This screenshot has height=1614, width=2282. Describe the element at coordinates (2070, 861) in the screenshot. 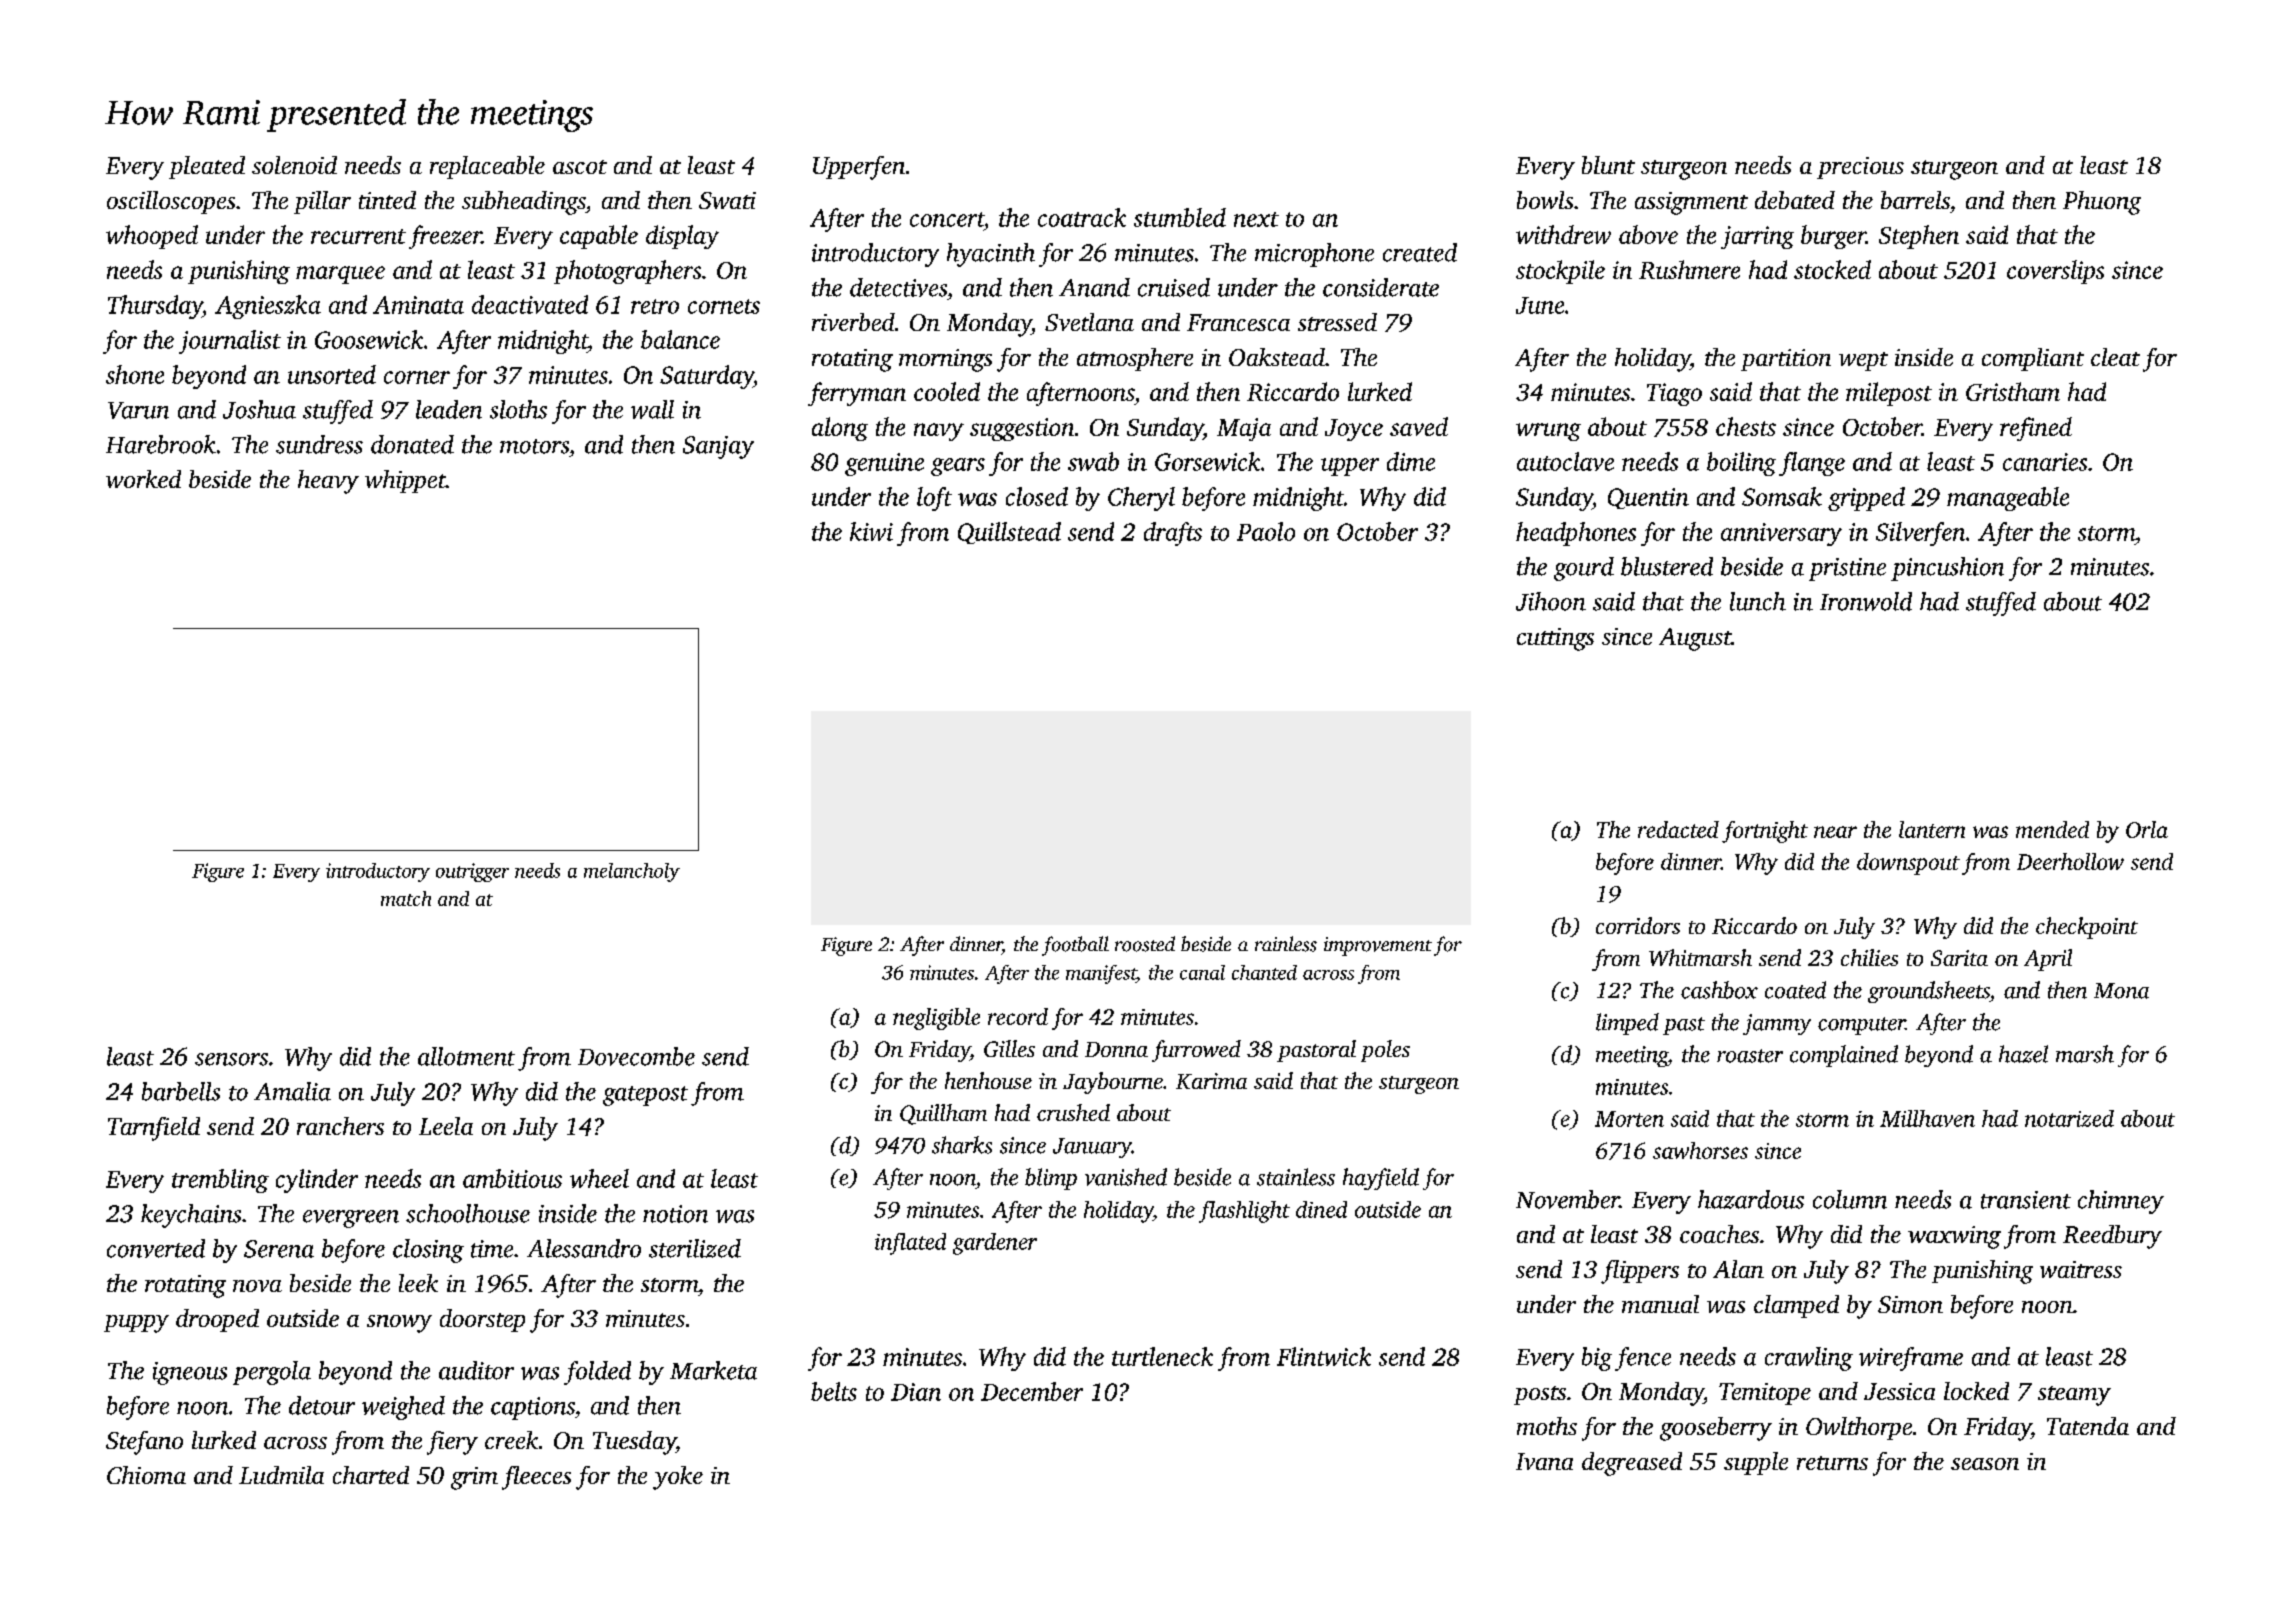

I see `Deerhollow` at that location.
